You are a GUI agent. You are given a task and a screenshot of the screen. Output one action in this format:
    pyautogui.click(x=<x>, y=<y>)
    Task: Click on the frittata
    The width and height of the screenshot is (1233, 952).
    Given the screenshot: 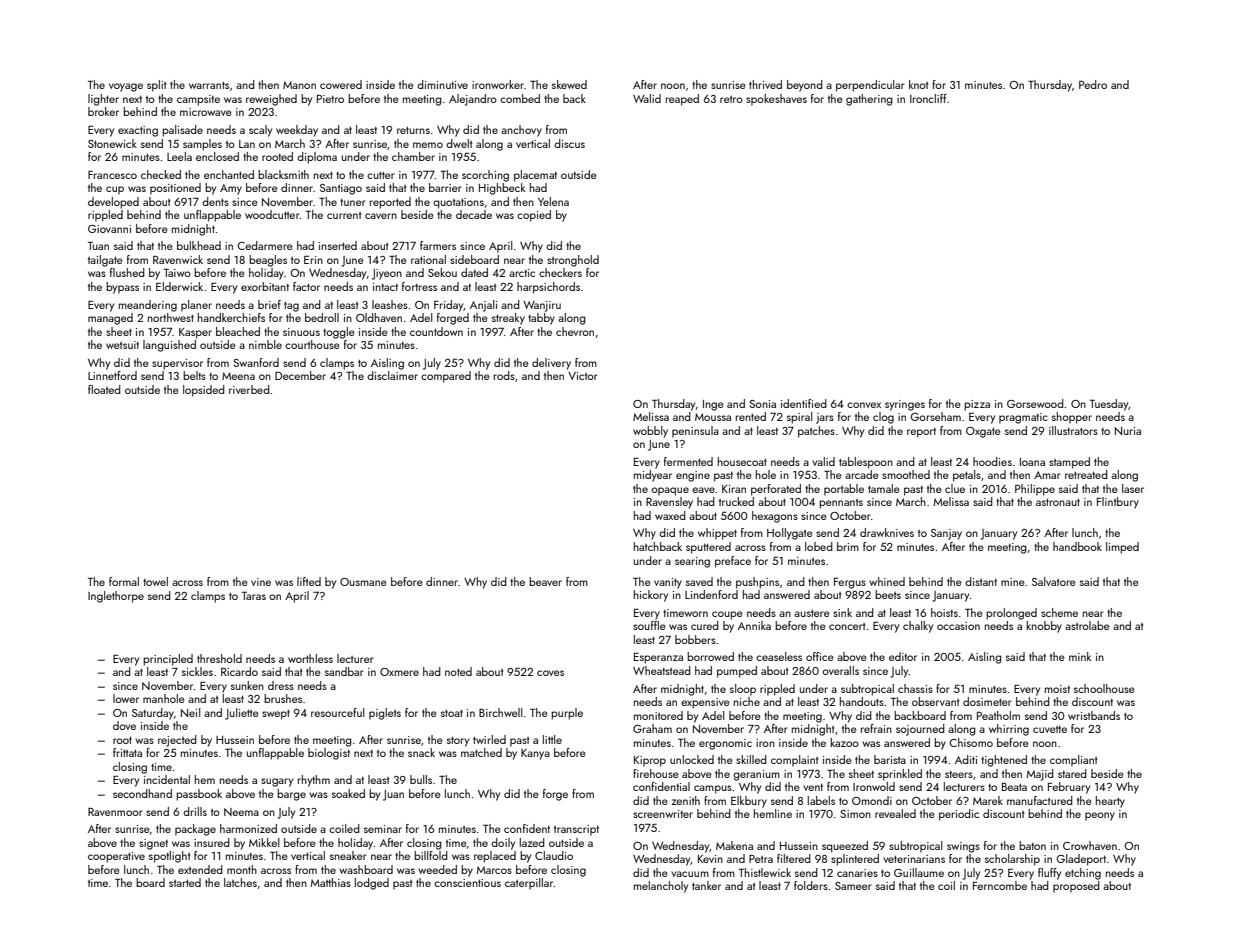 What is the action you would take?
    pyautogui.click(x=127, y=752)
